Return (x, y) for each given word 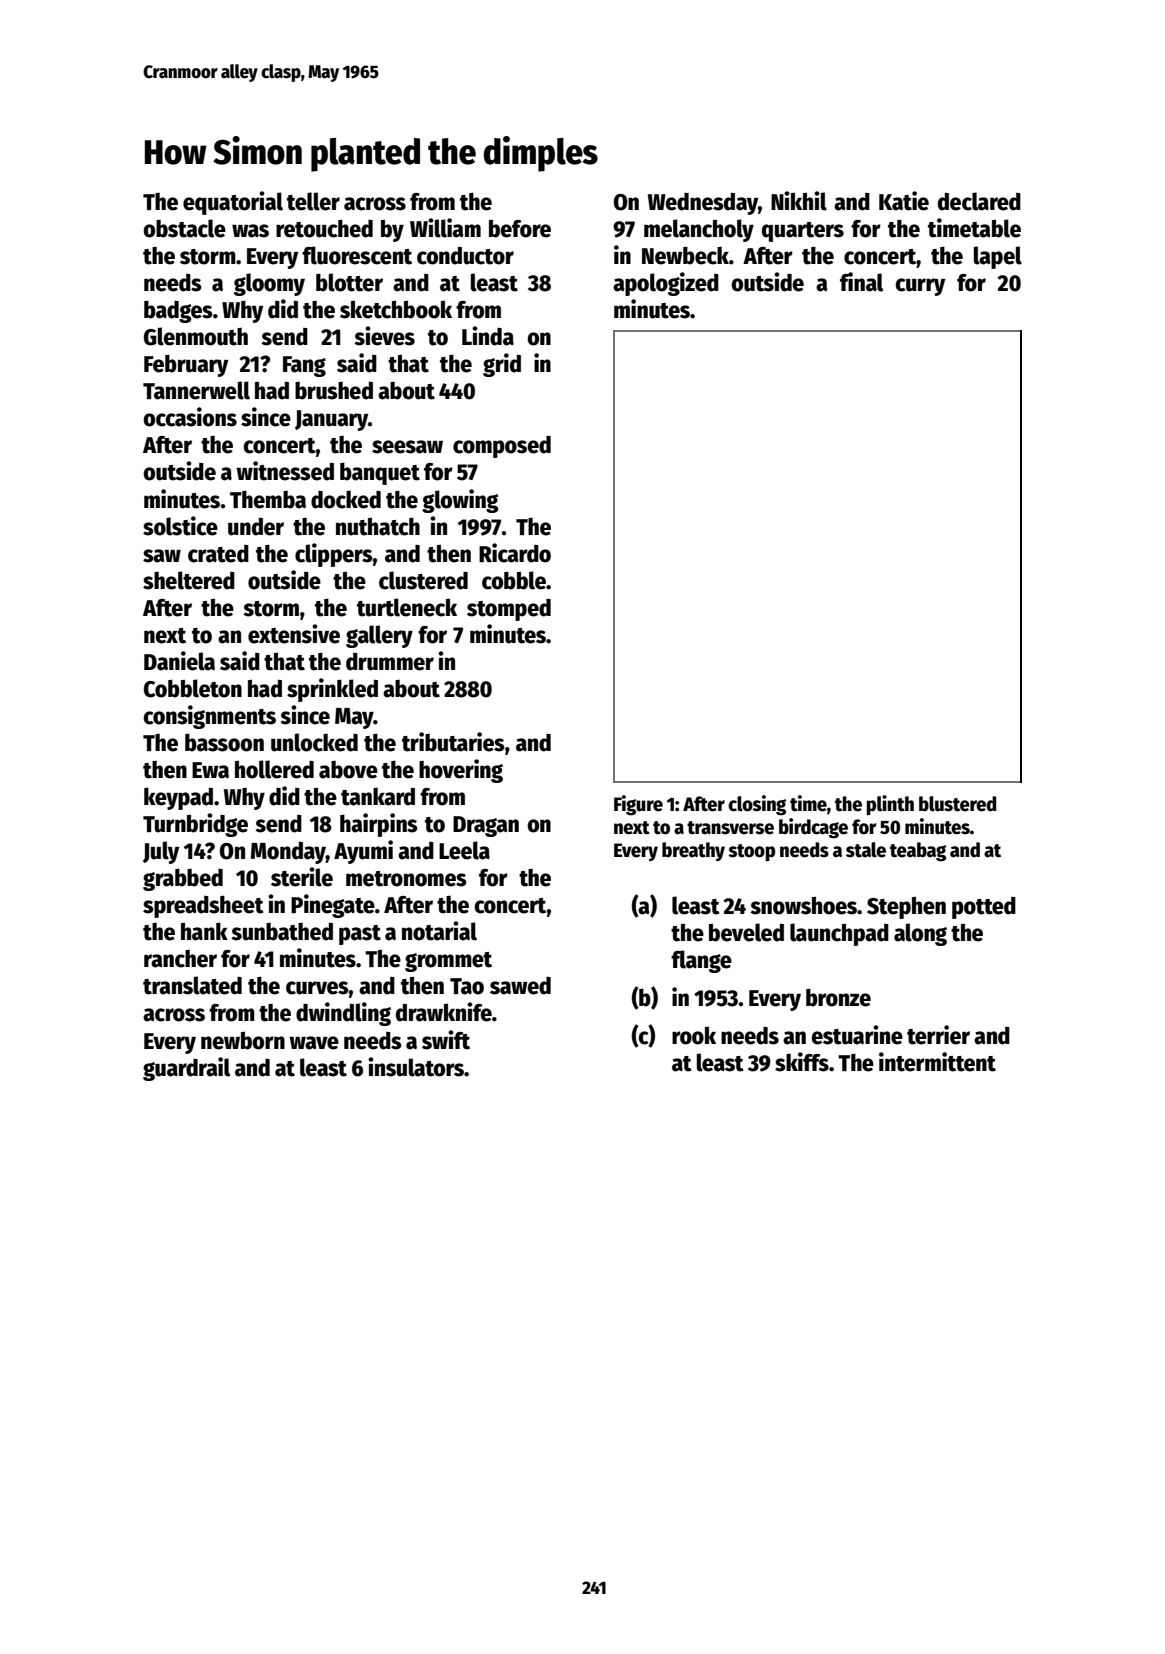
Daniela (179, 661)
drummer (390, 662)
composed (502, 447)
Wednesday (703, 204)
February (186, 365)
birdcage (813, 828)
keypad (178, 798)
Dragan (486, 826)
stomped (509, 610)
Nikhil (799, 201)
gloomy (269, 284)
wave (314, 1043)
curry (920, 287)
